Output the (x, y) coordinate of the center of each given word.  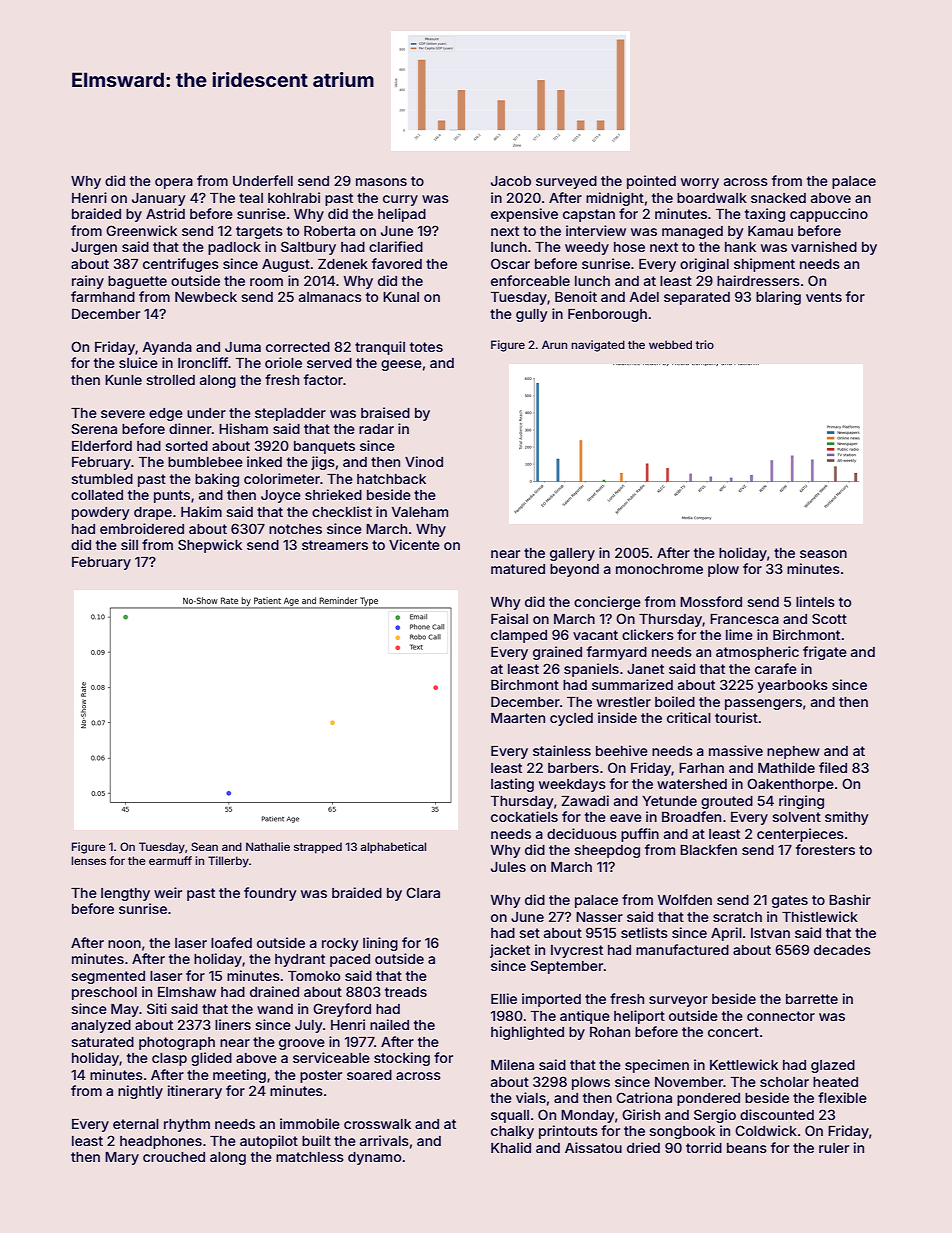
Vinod (424, 461)
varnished (824, 246)
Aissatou (593, 1147)
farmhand (103, 296)
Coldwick (766, 1130)
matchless (310, 1157)
